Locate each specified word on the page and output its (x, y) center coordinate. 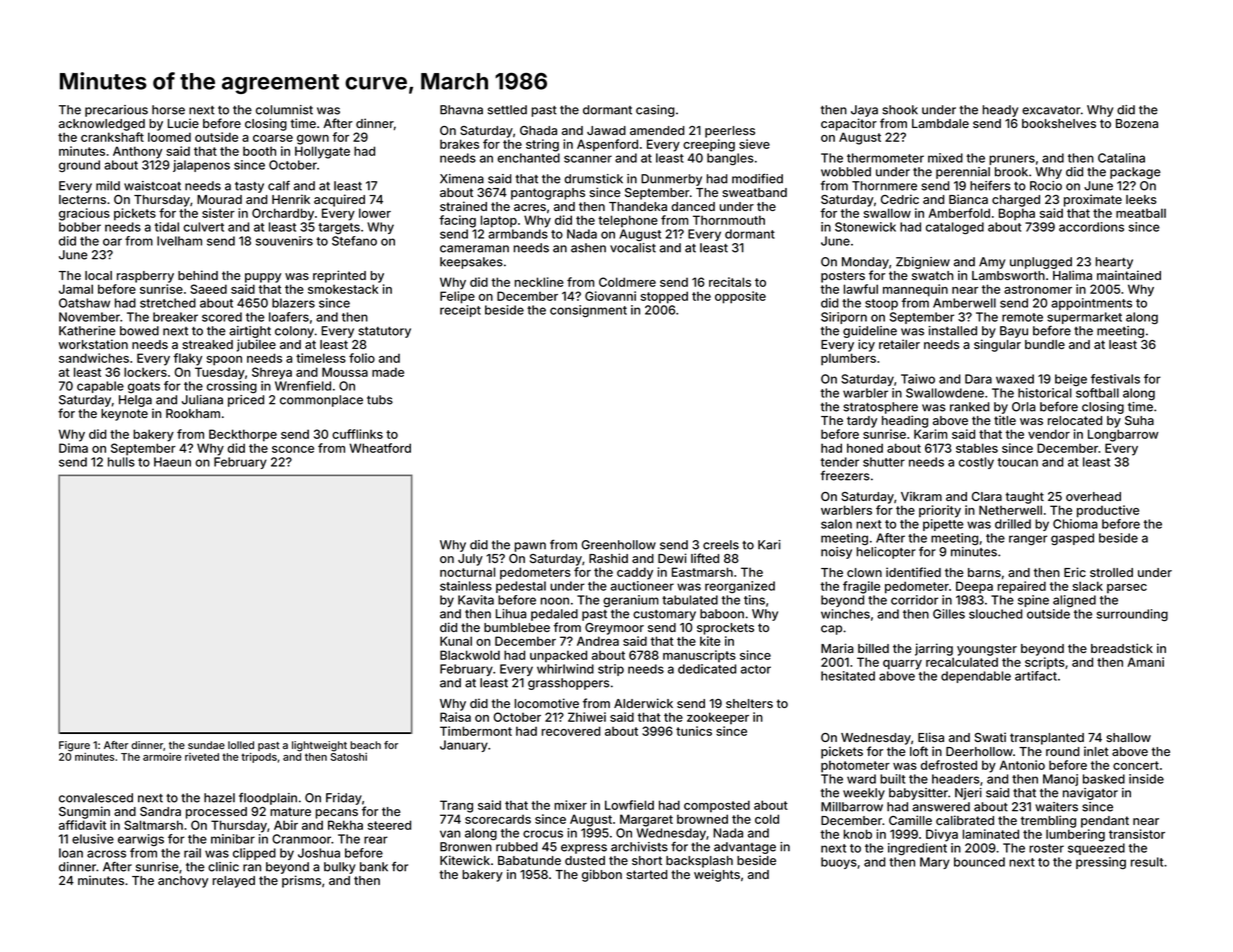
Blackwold (470, 655)
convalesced (96, 798)
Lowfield (629, 805)
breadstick (1122, 648)
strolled (1111, 572)
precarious (116, 111)
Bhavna (461, 110)
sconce (293, 449)
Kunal (456, 641)
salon (836, 524)
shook (900, 110)
